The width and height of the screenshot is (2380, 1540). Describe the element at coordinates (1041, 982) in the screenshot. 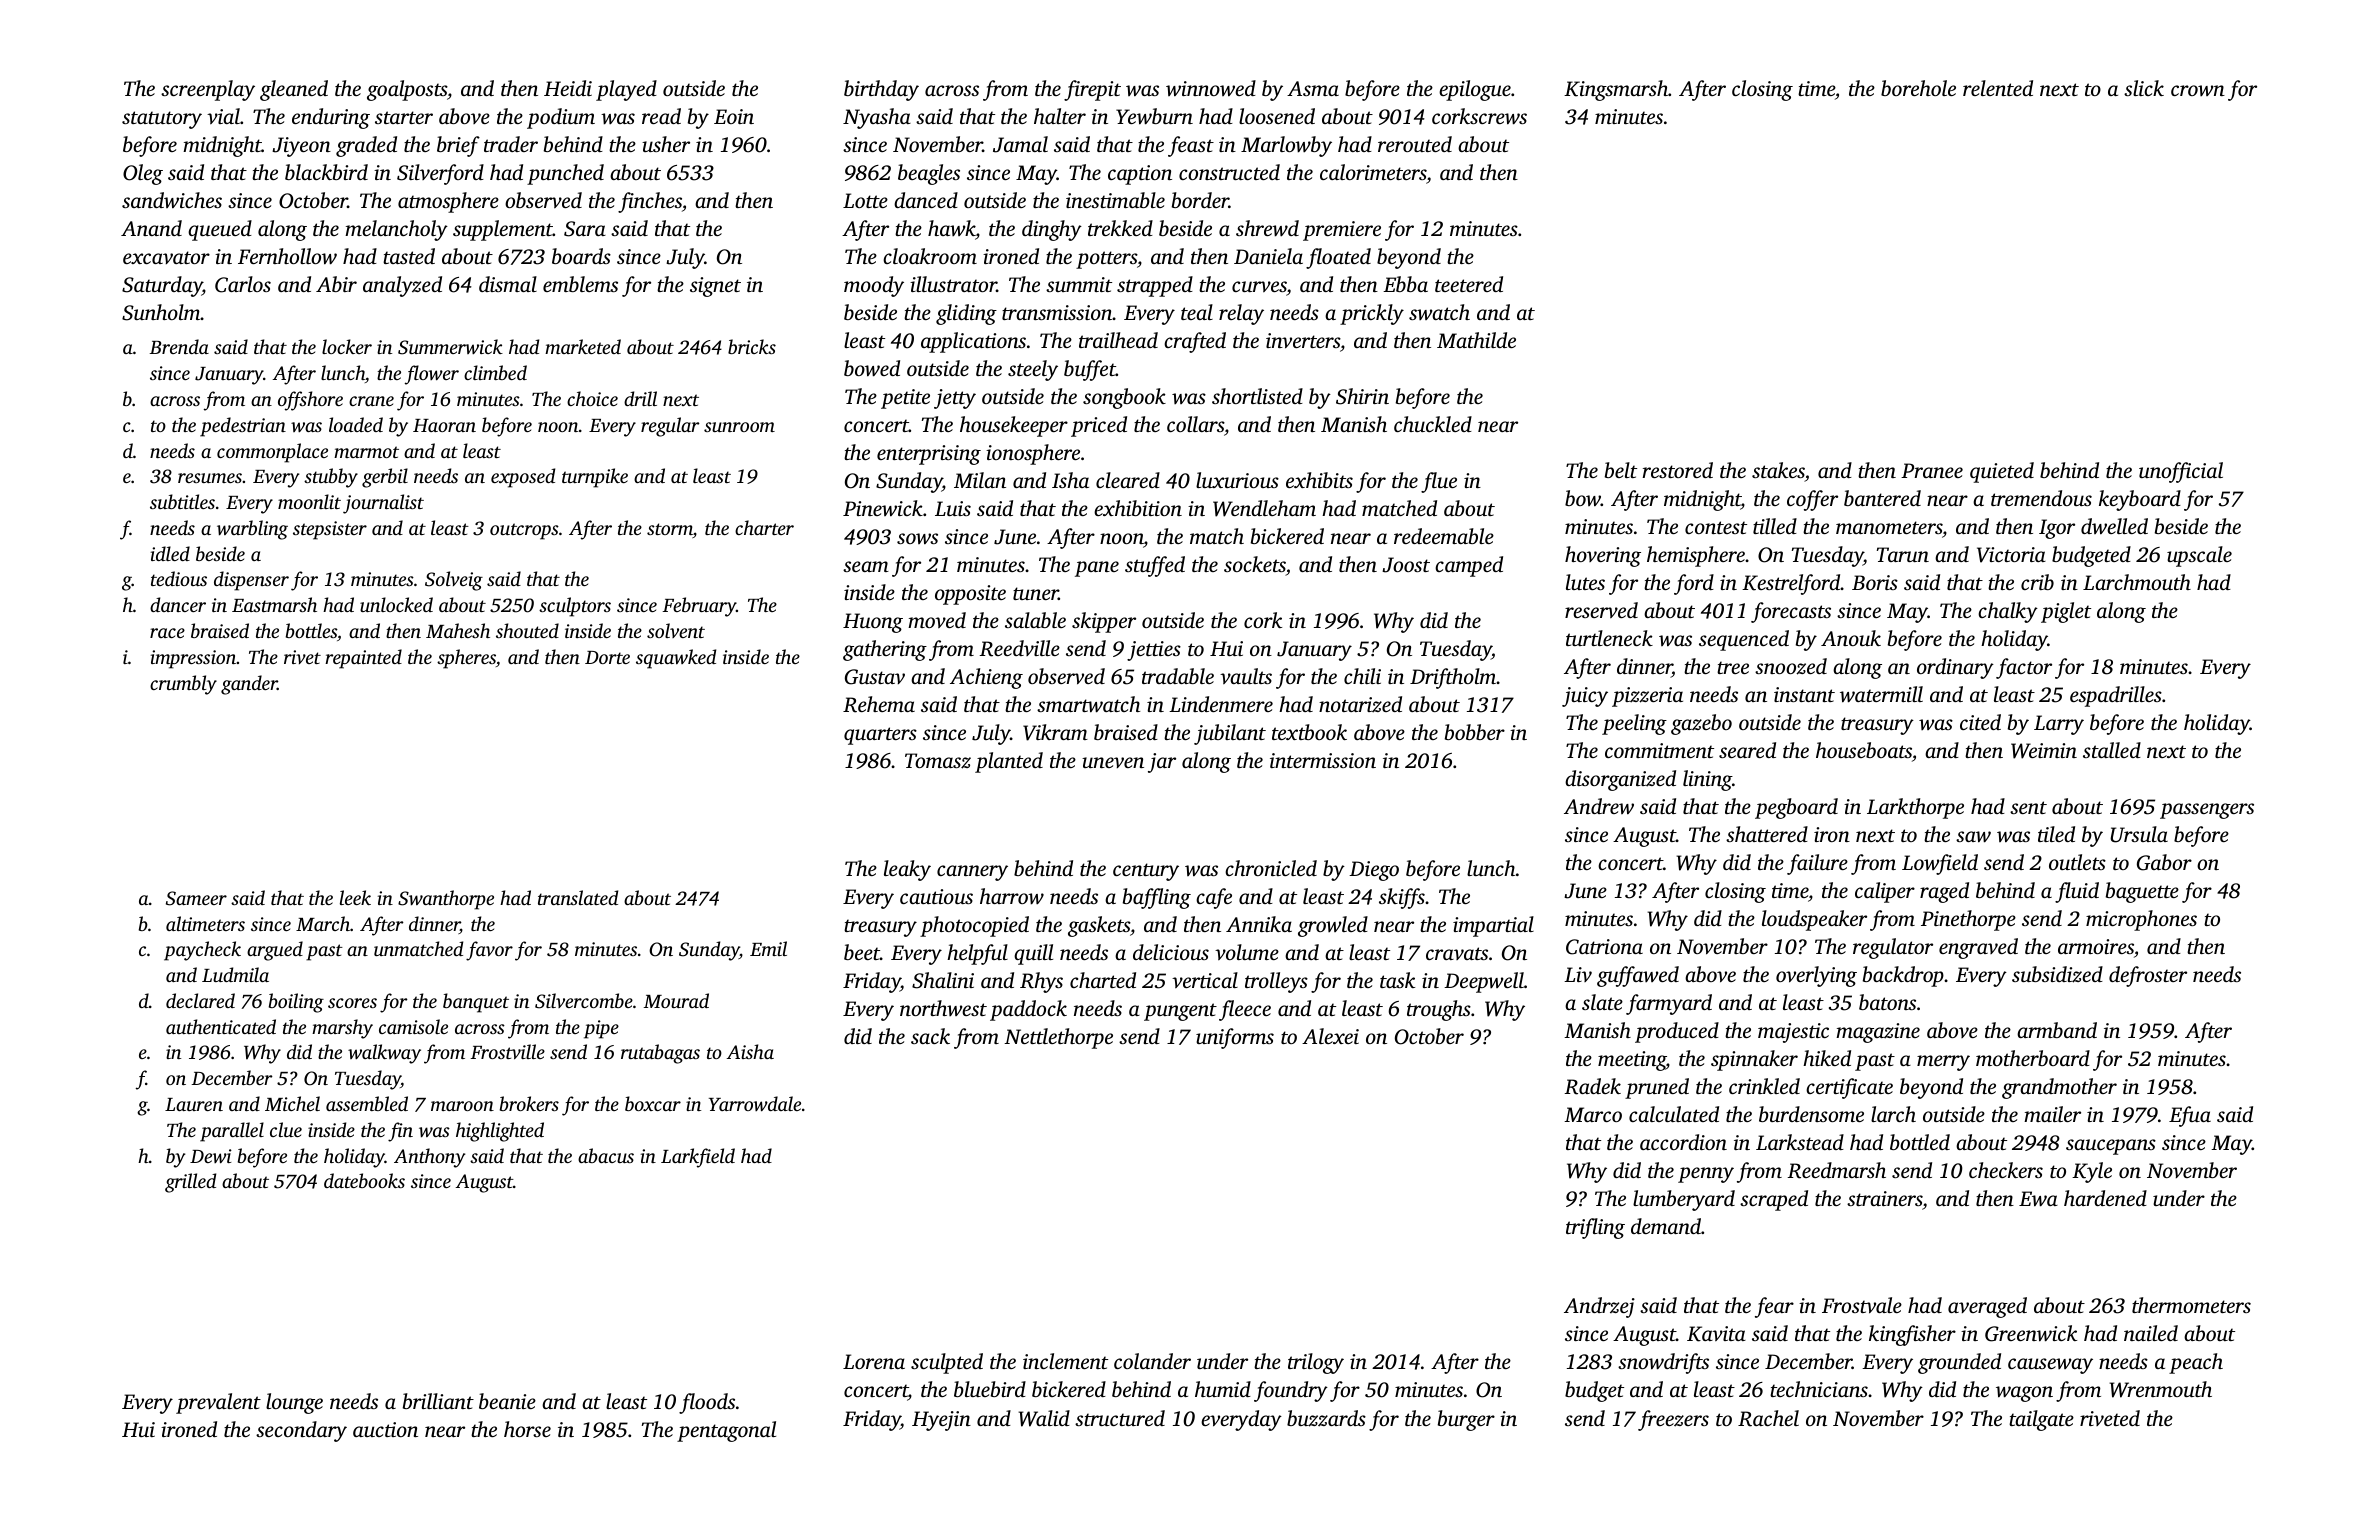

I see `Rhys` at that location.
